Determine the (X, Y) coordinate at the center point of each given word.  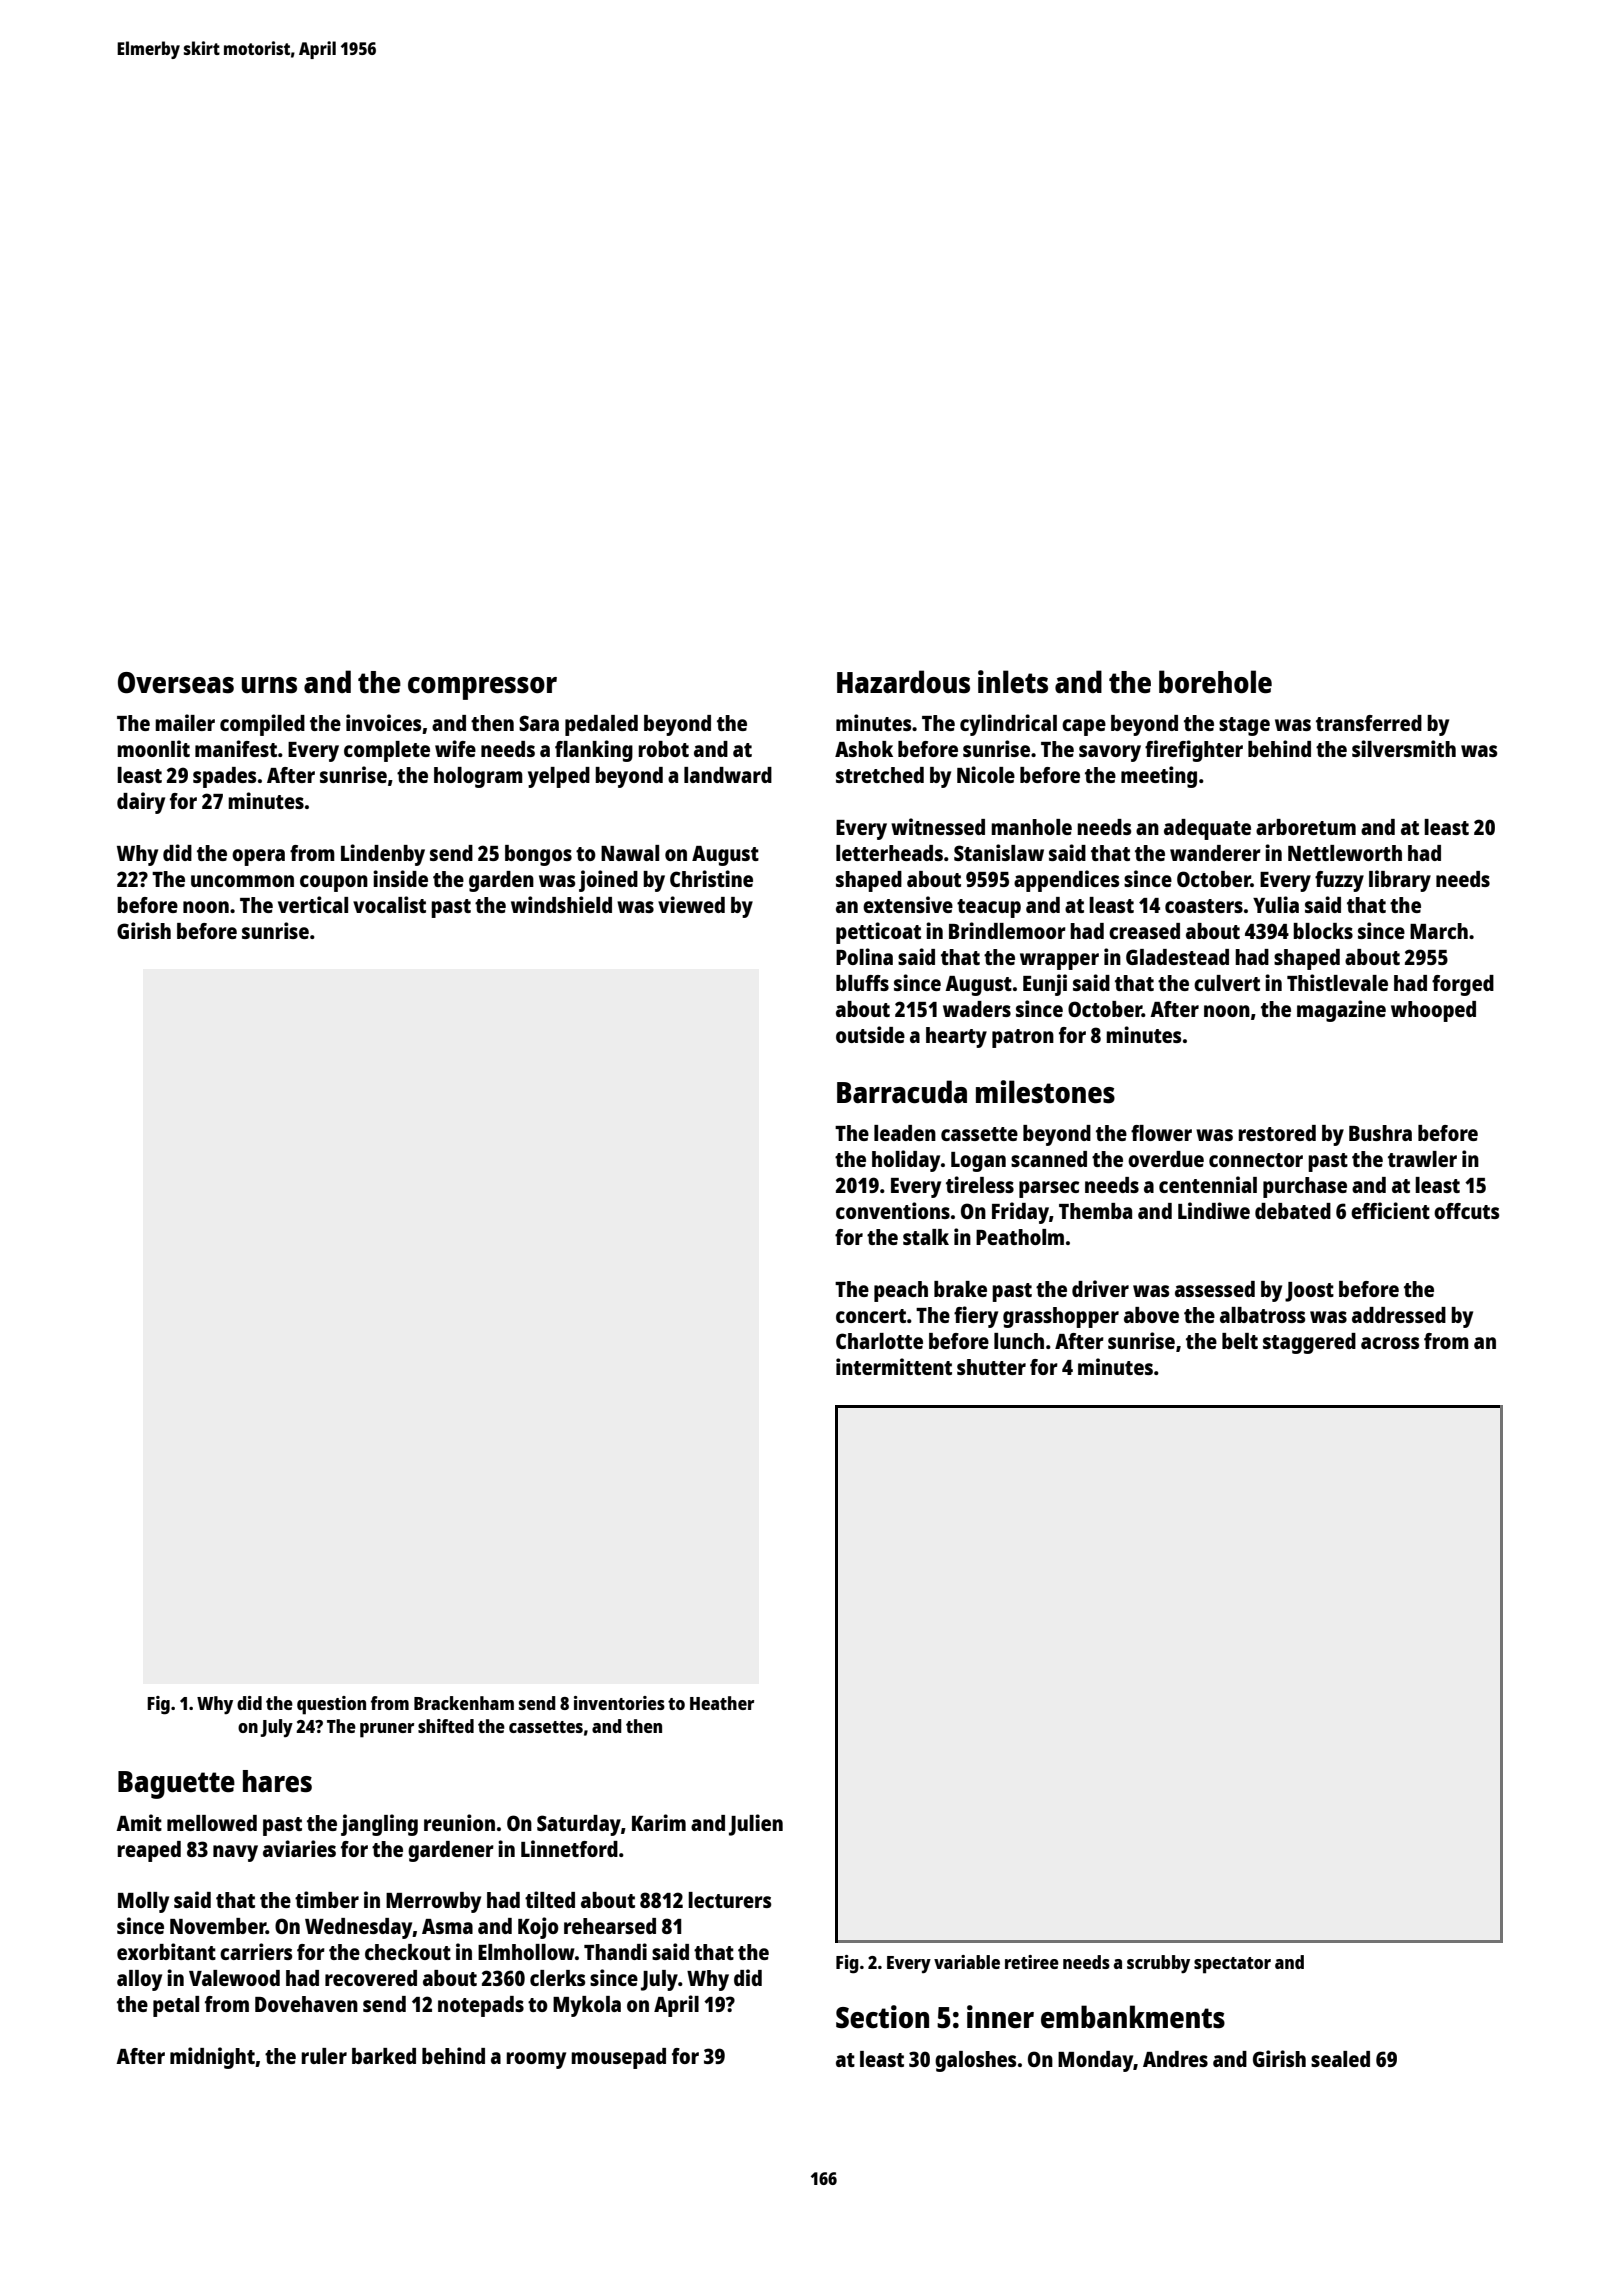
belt (1240, 1341)
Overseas (176, 683)
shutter (991, 1367)
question (331, 1705)
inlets (1013, 682)
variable (967, 1962)
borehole (1215, 682)
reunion (459, 1822)
